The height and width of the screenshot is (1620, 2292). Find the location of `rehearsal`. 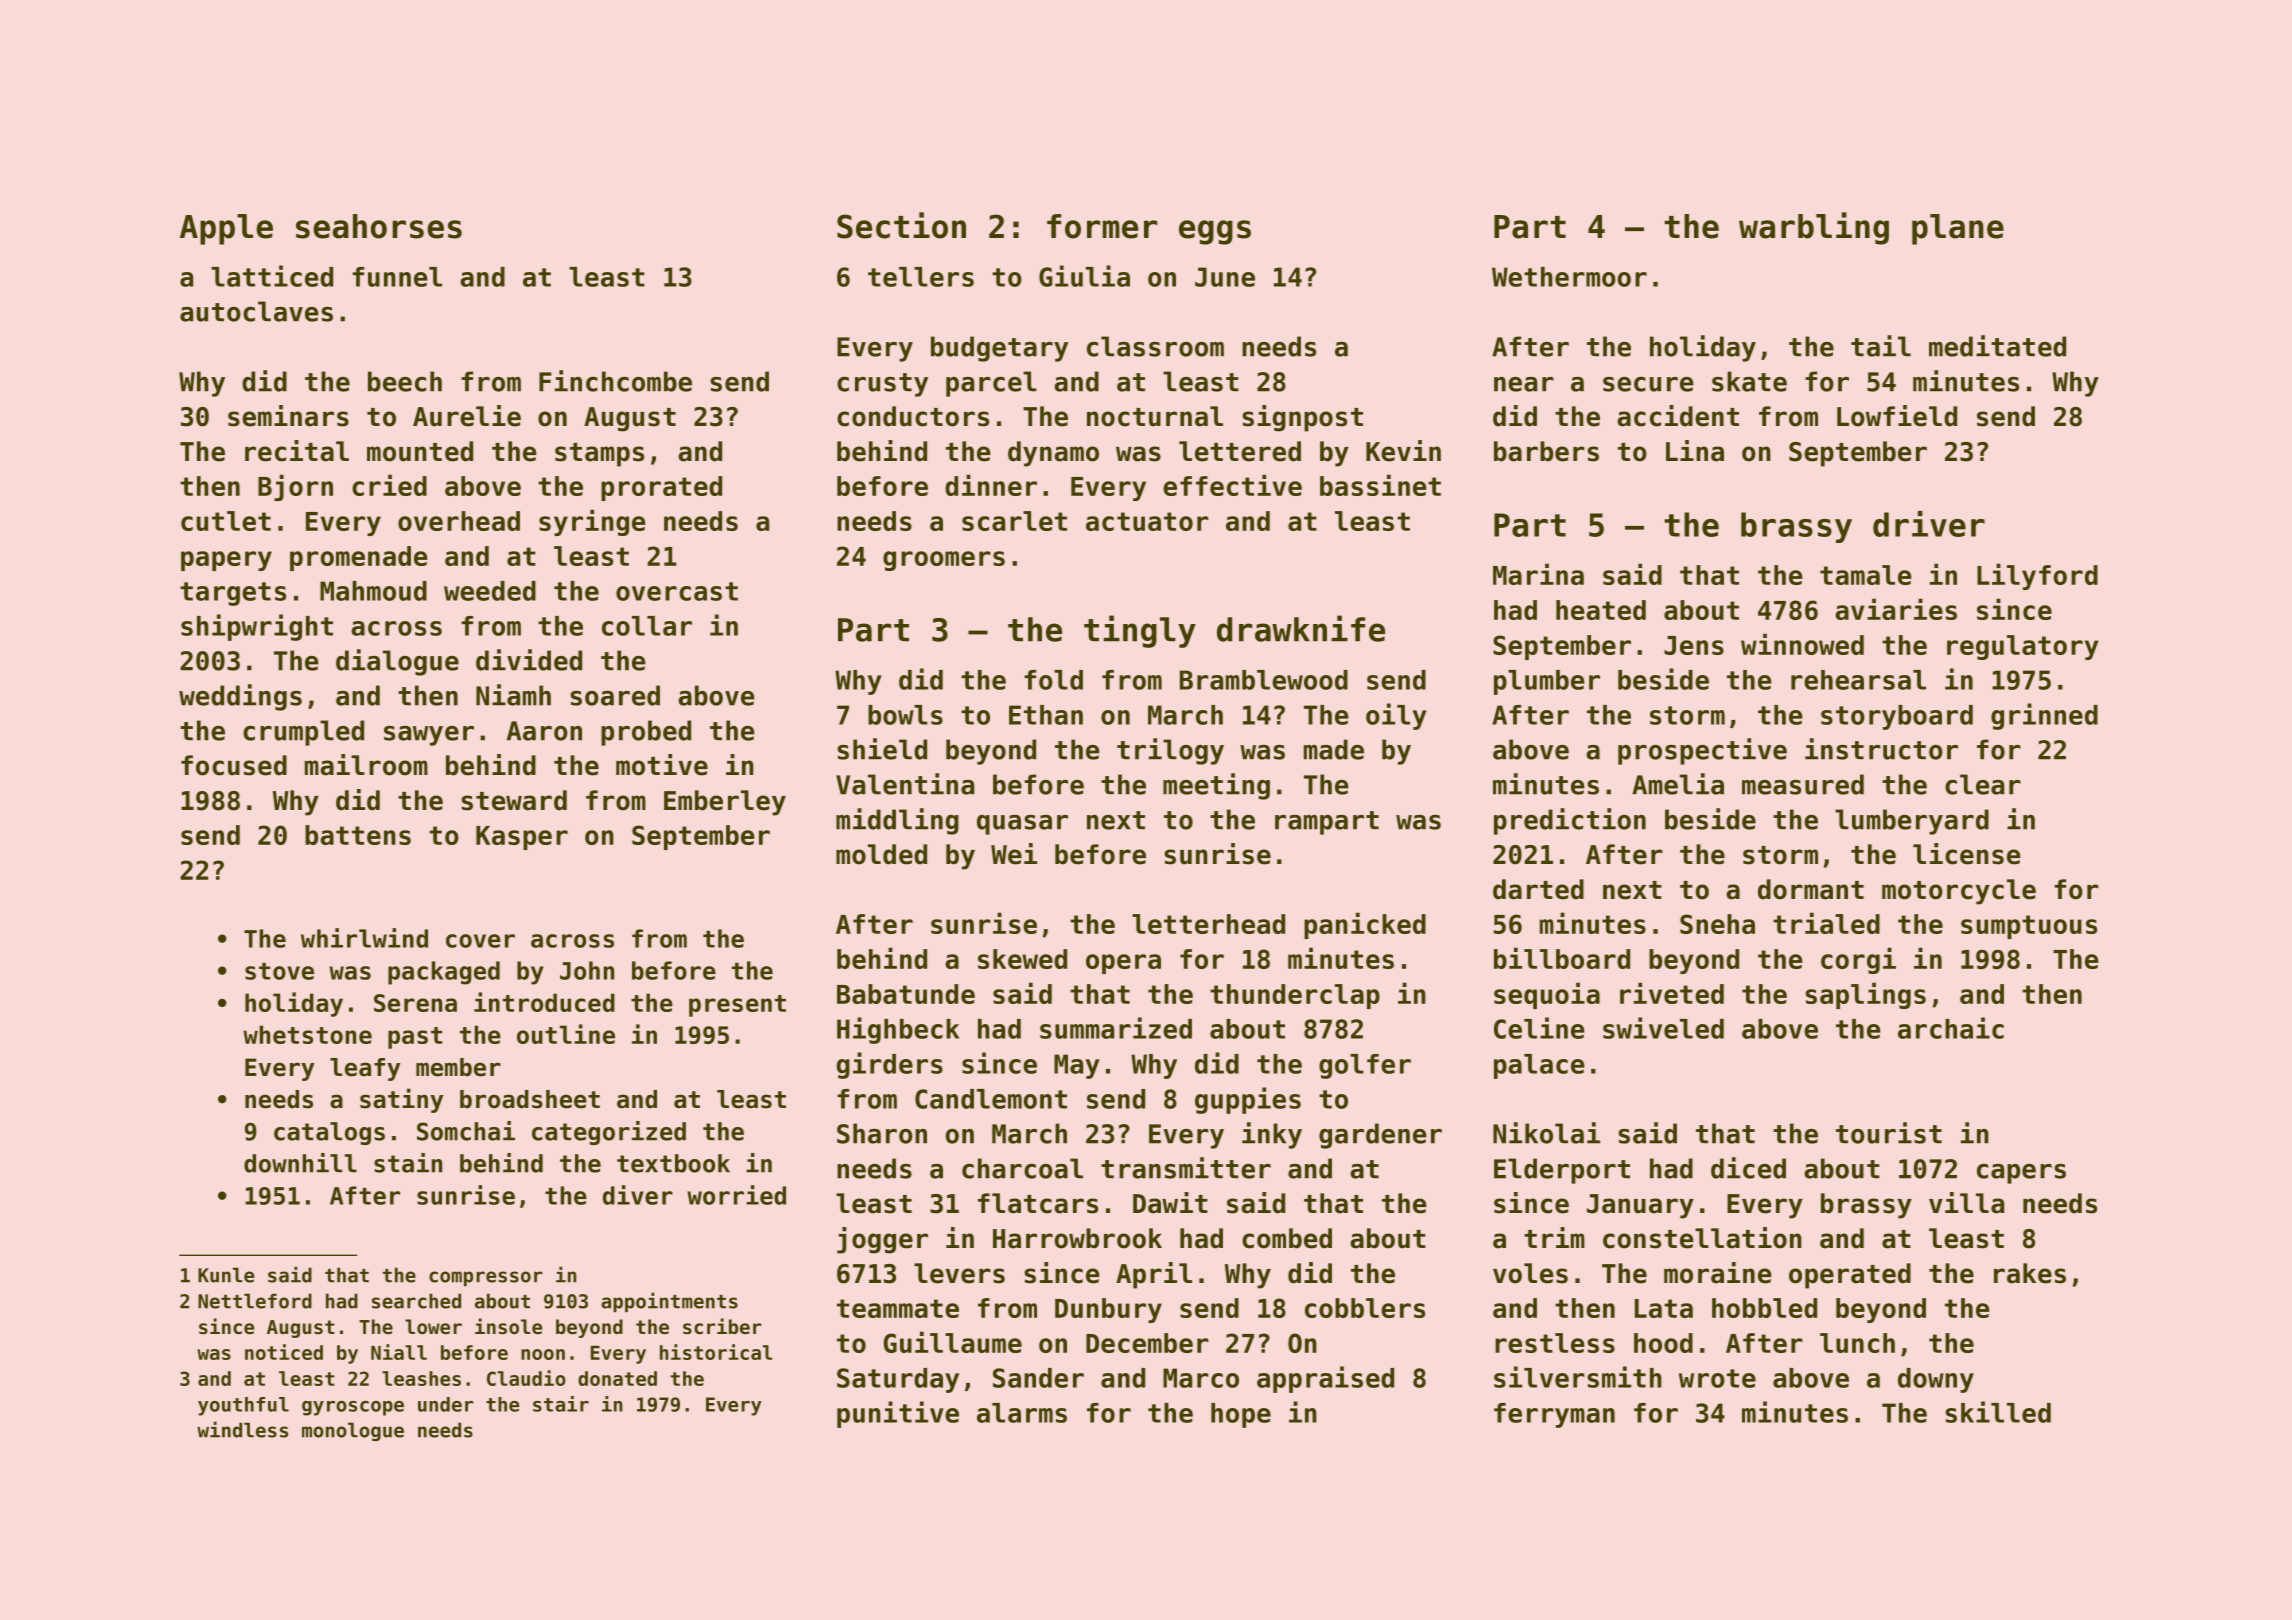

rehearsal is located at coordinates (1858, 680).
